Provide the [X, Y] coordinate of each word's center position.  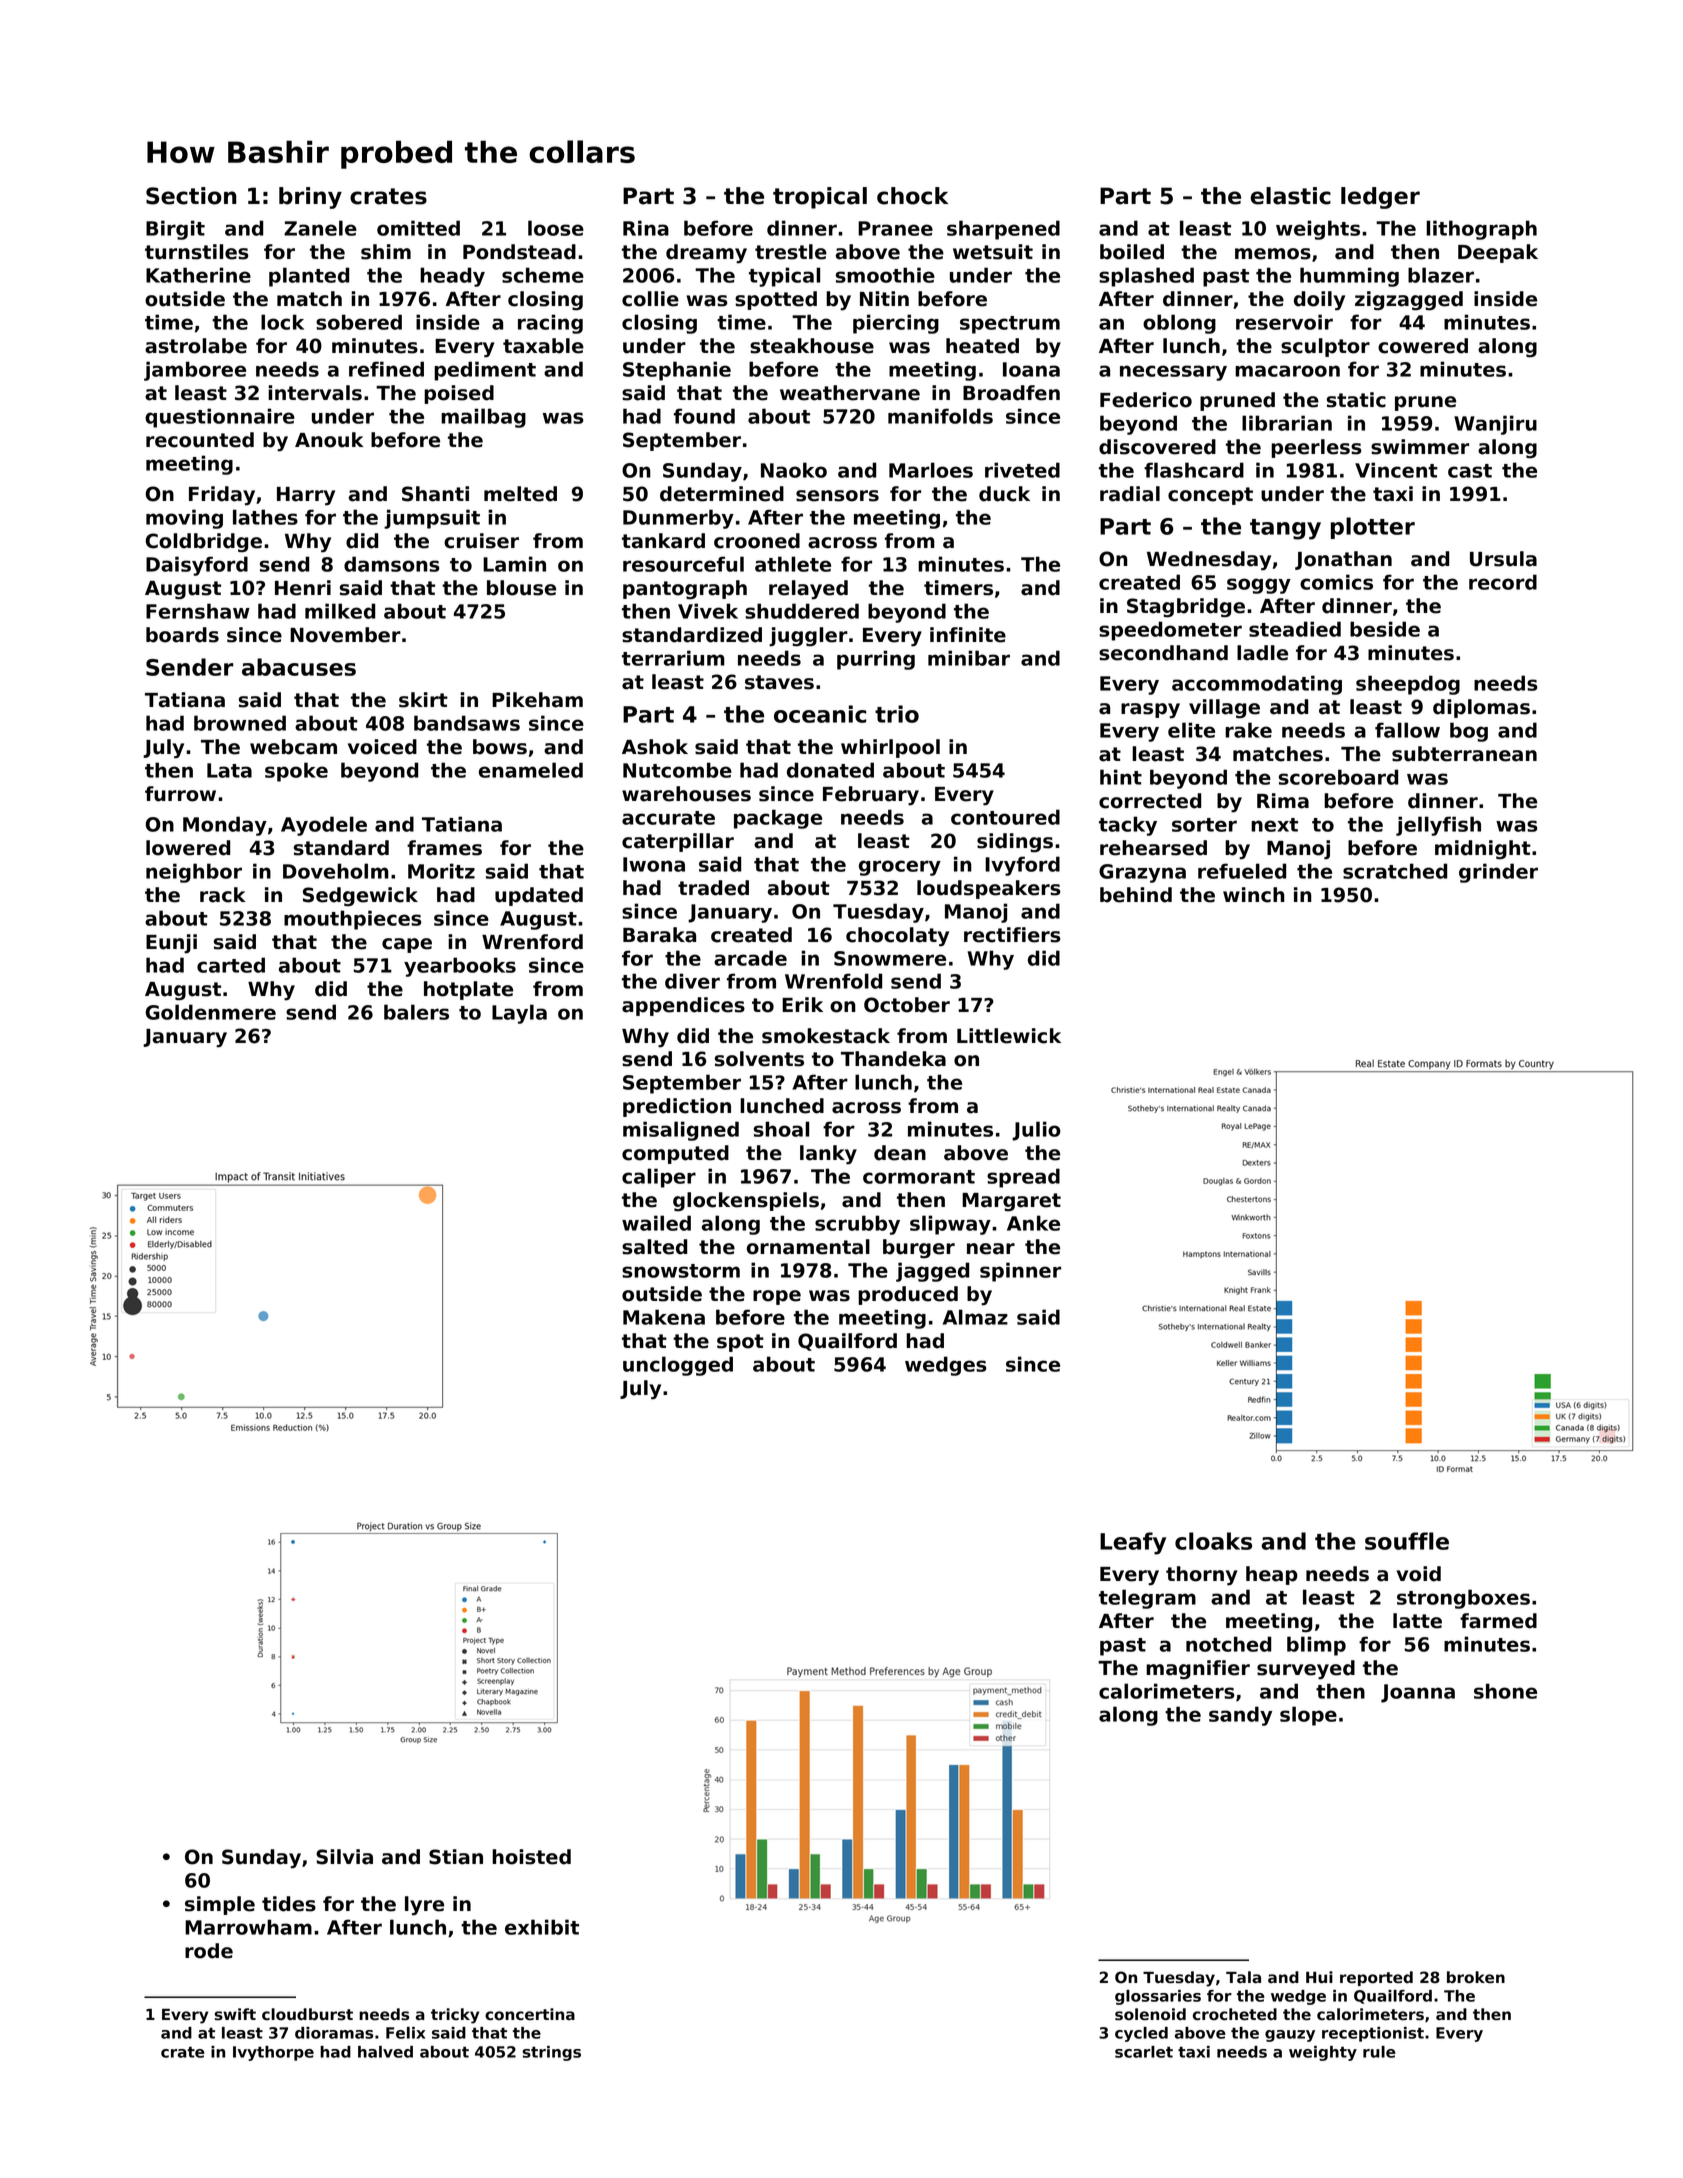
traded [713, 888]
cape [407, 945]
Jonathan [1343, 560]
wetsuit [993, 252]
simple [220, 1905]
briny [310, 198]
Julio [1036, 1131]
